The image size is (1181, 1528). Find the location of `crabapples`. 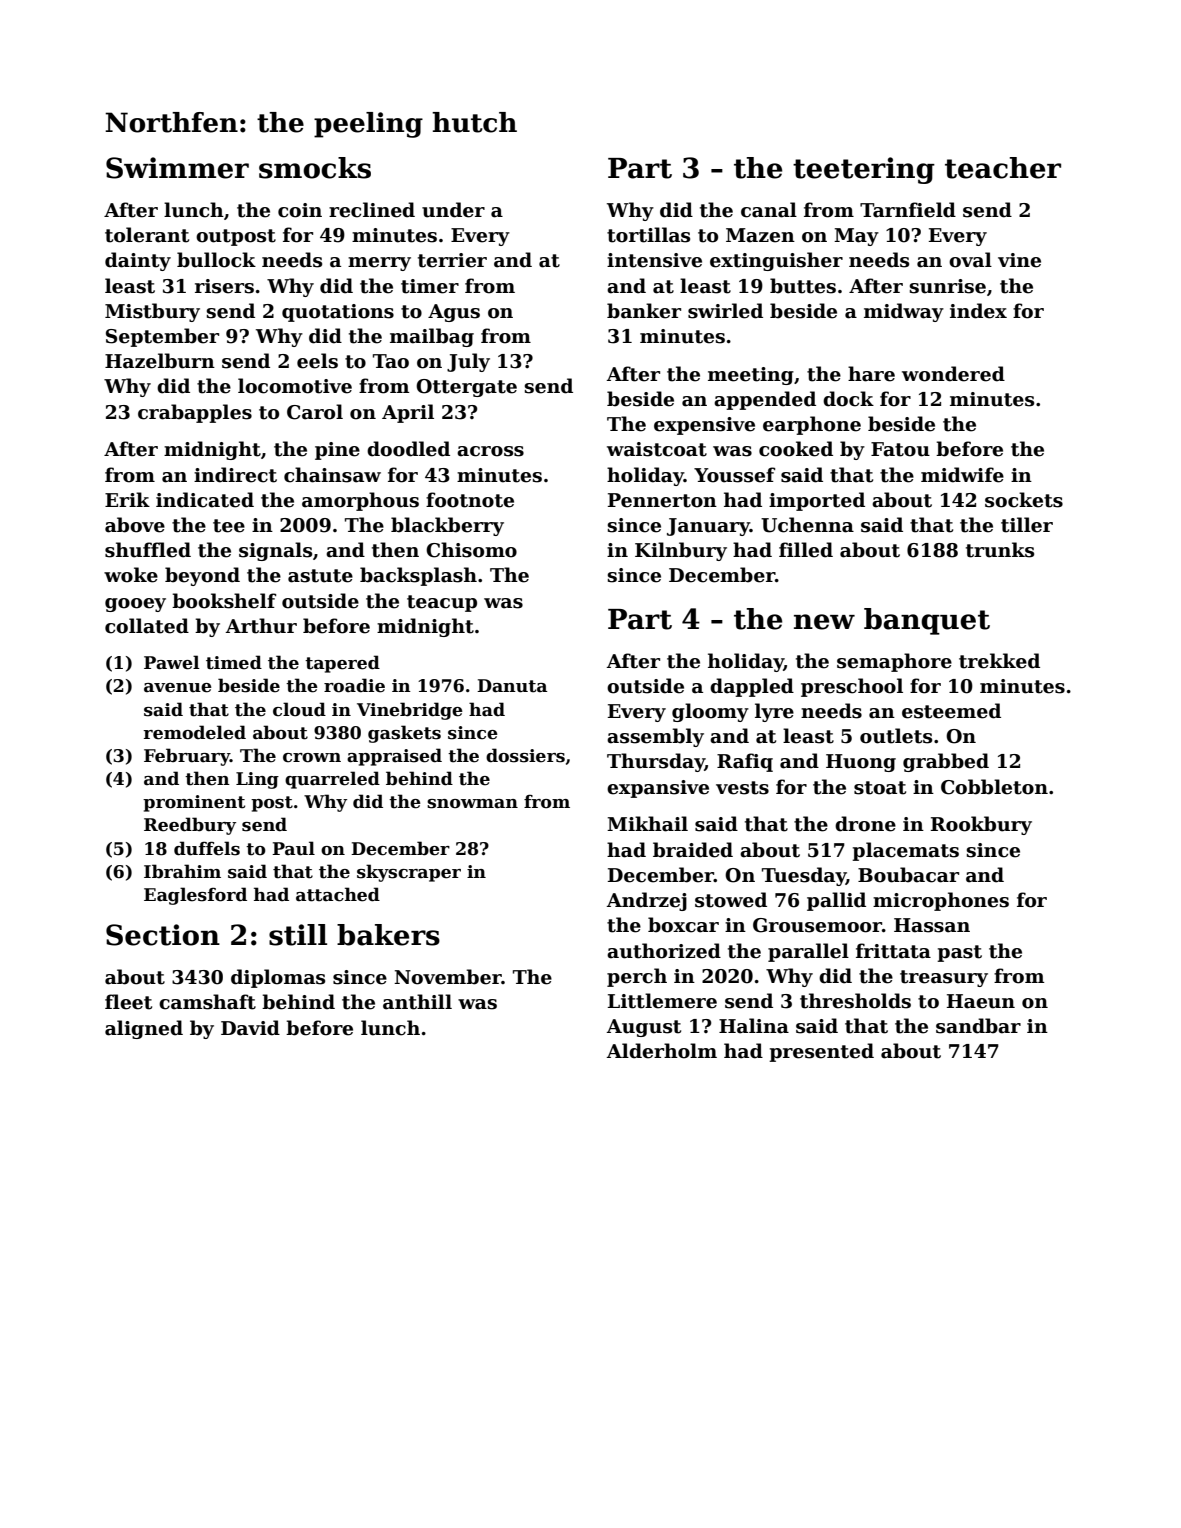

crabapples is located at coordinates (195, 413).
